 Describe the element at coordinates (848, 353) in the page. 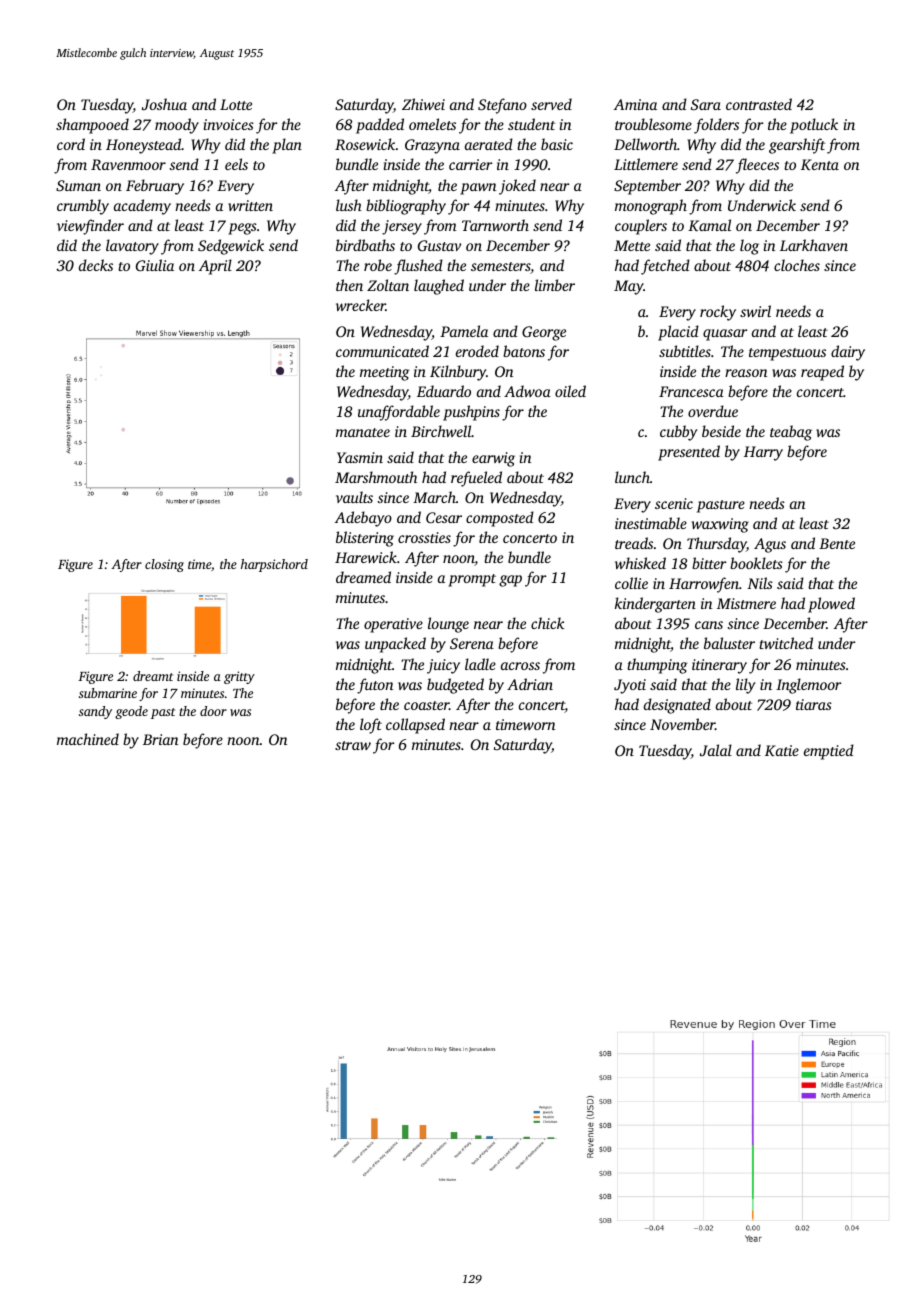

I see `dairy` at that location.
